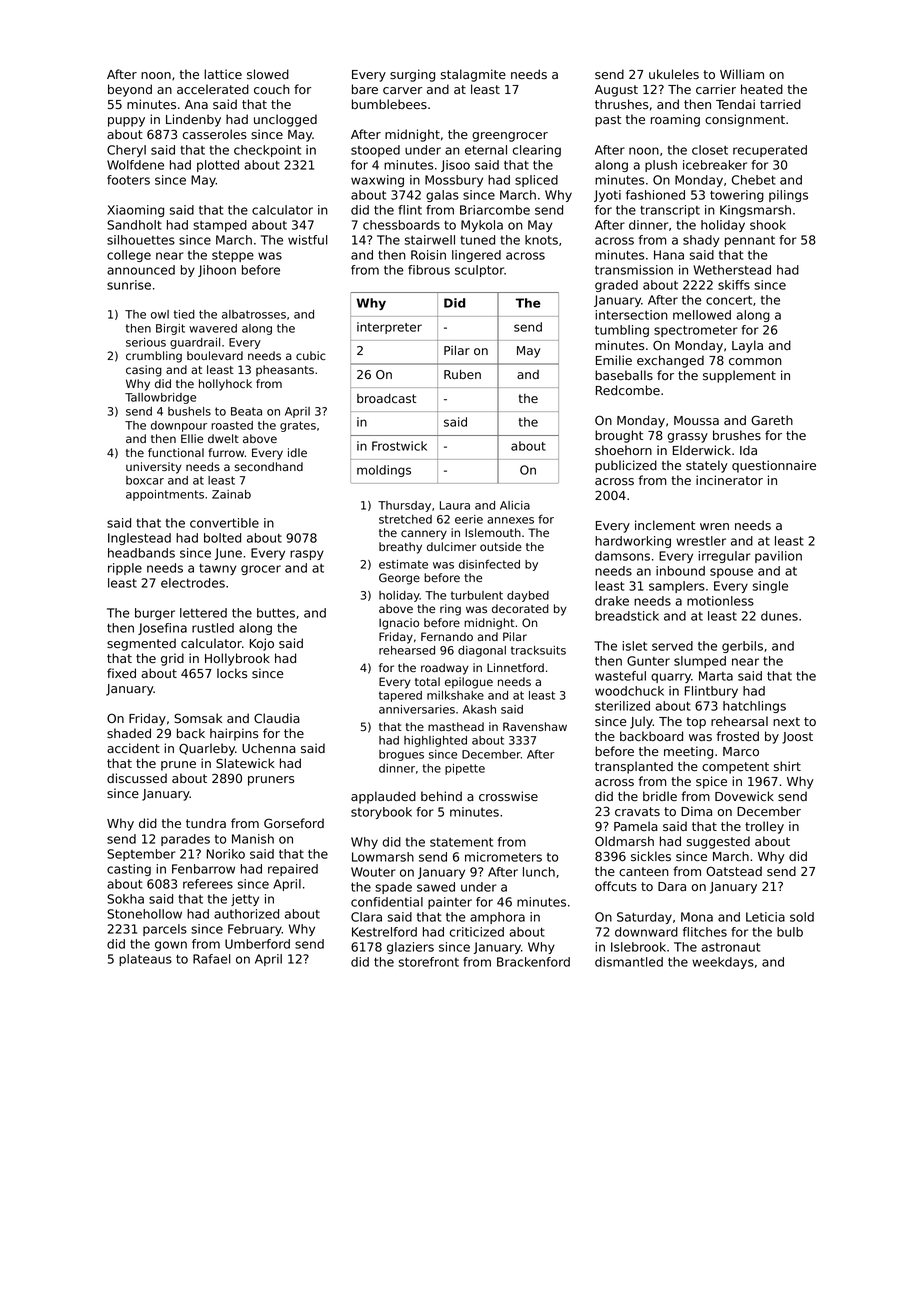 This page has width=924, height=1308. I want to click on eternal, so click(486, 150).
